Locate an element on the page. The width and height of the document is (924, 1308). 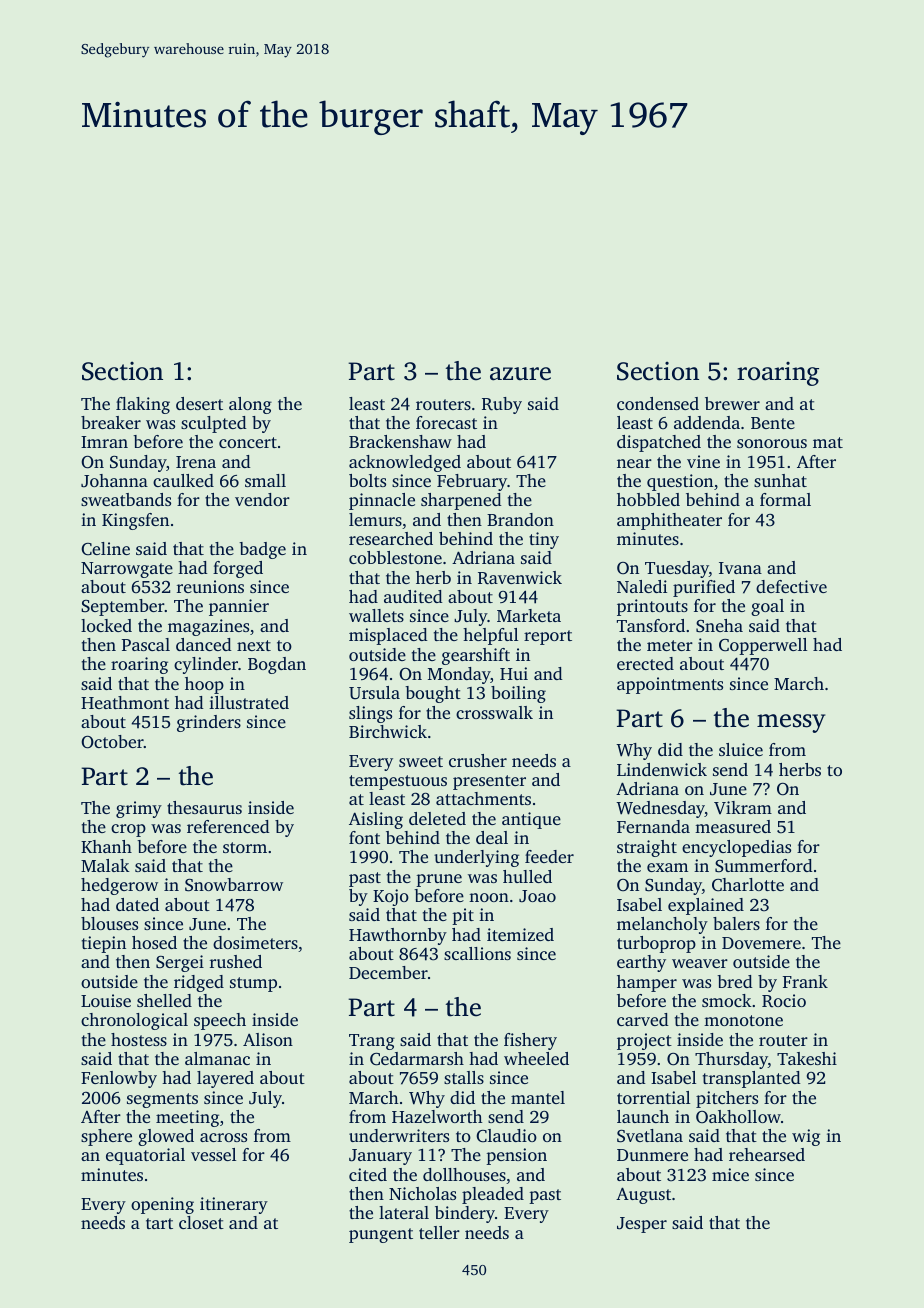
Bente is located at coordinates (773, 423).
